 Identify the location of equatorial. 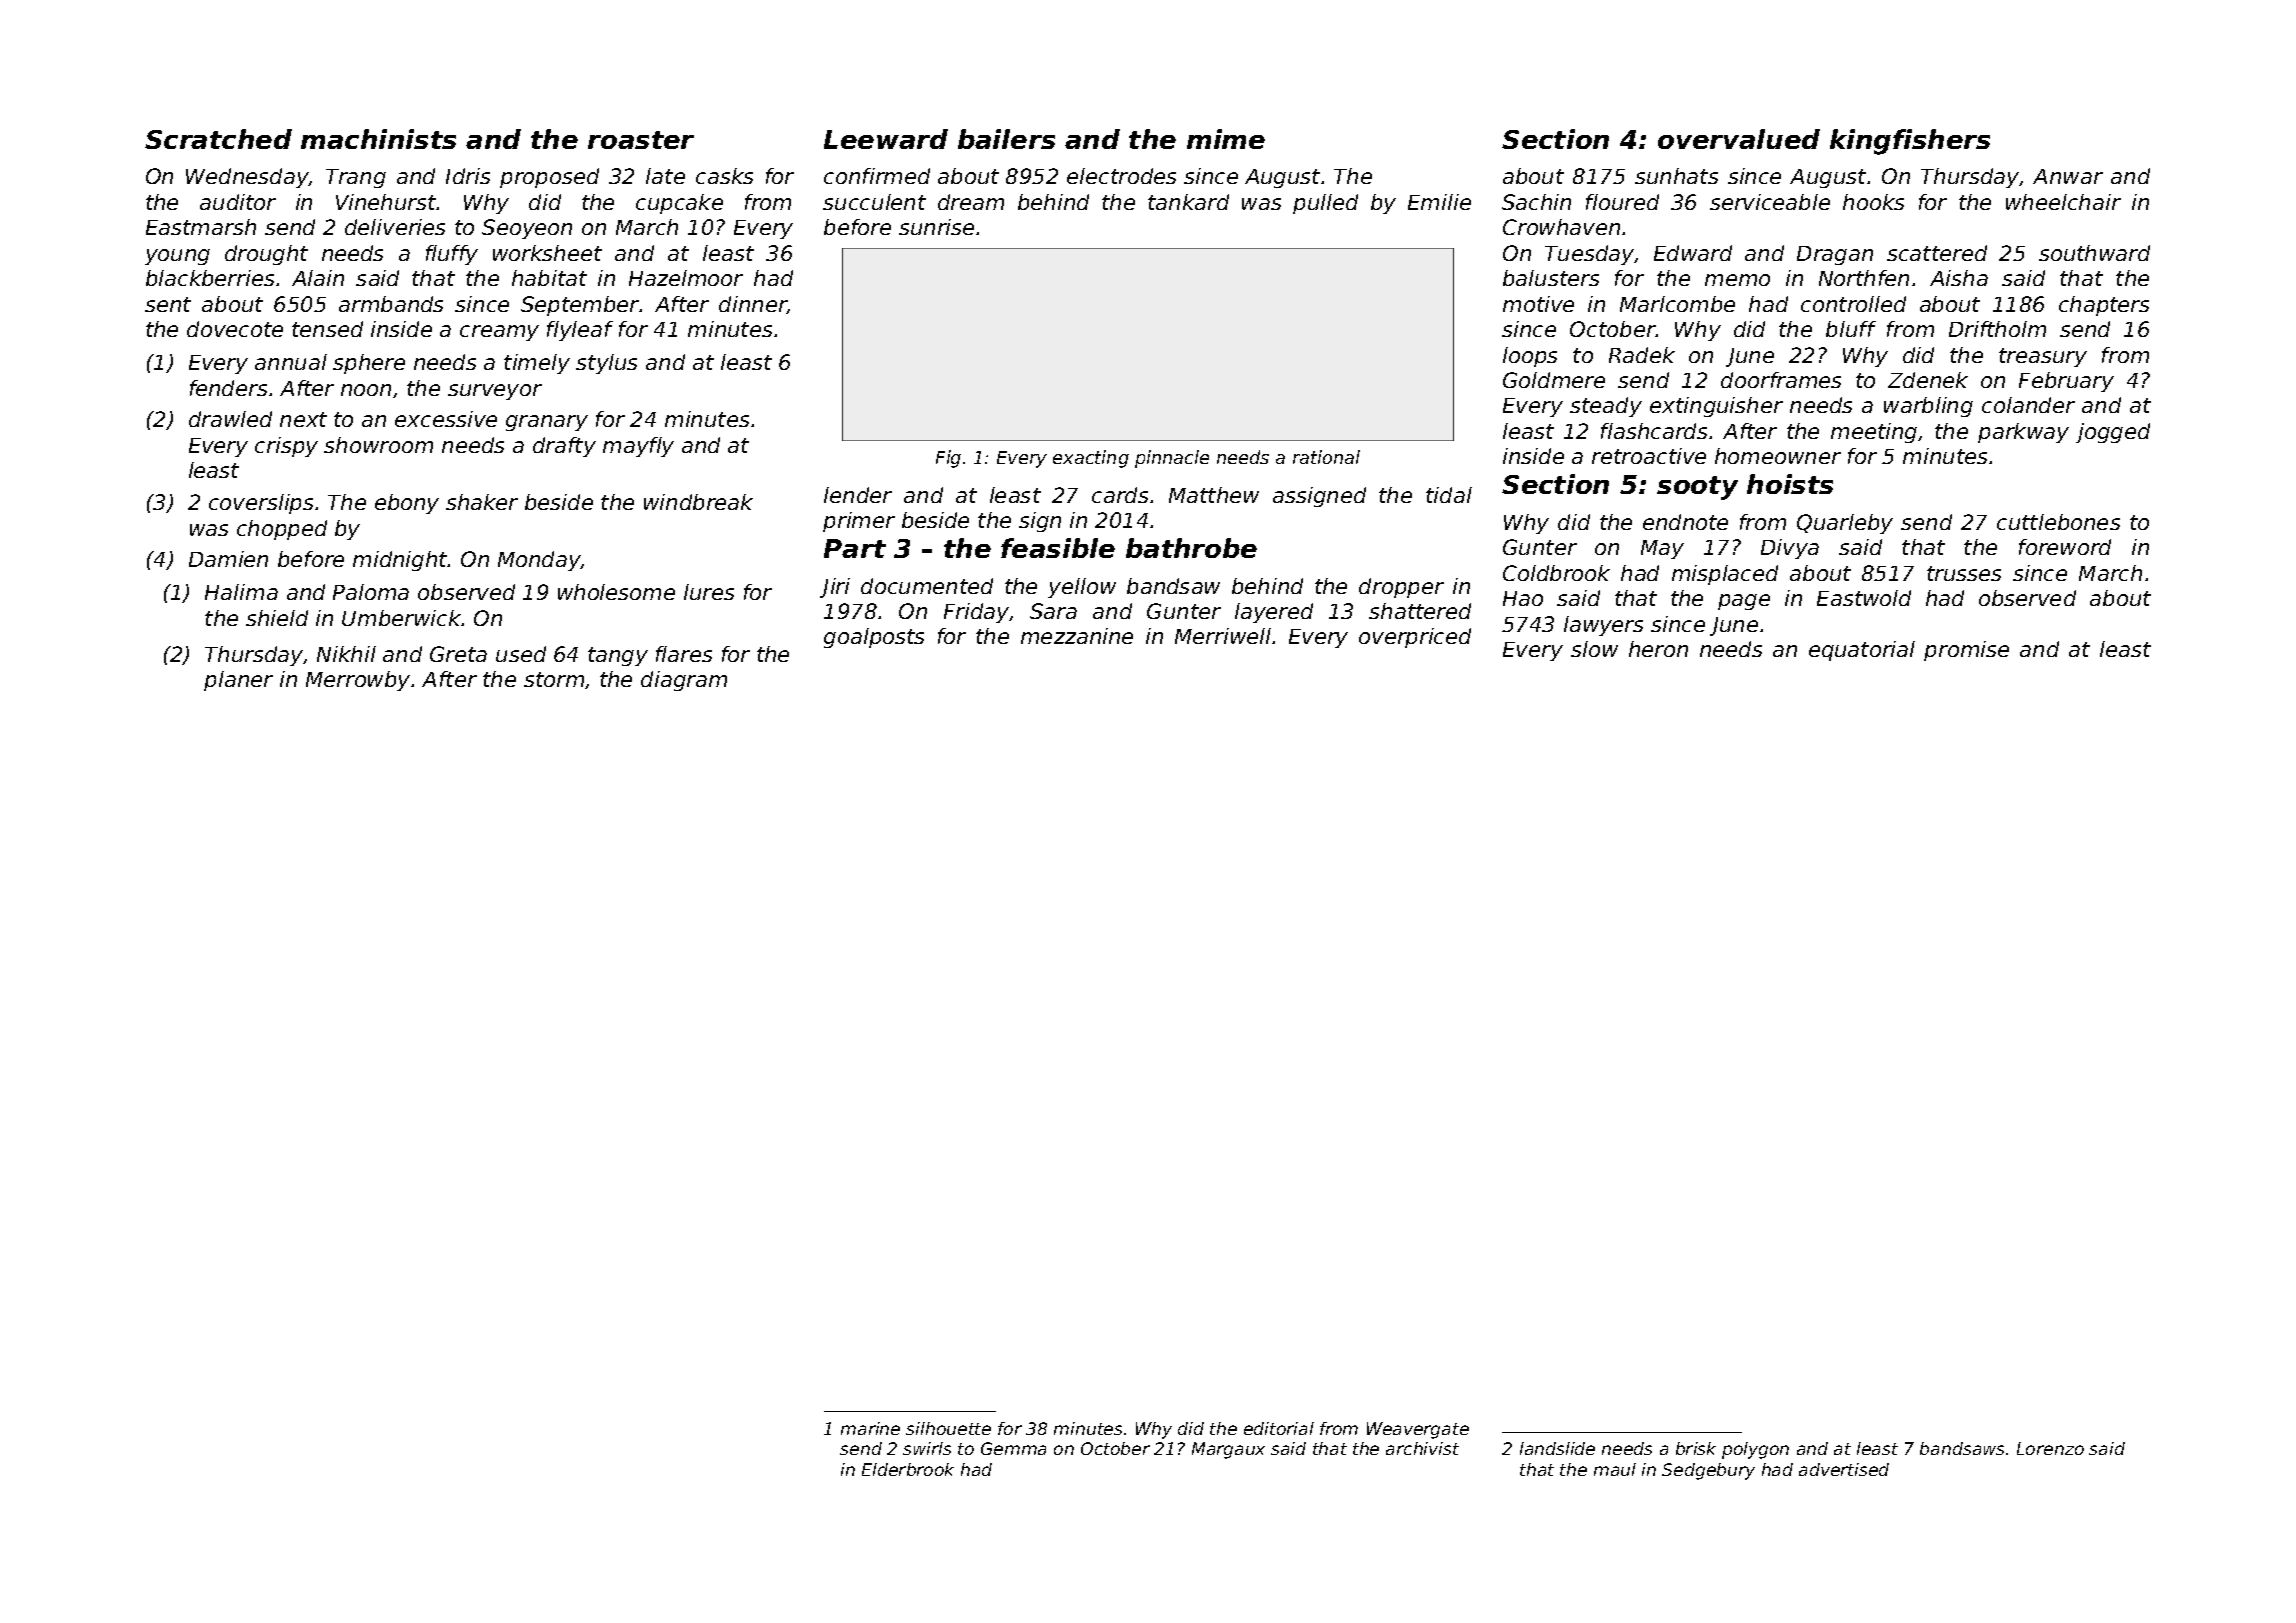
(1862, 651).
